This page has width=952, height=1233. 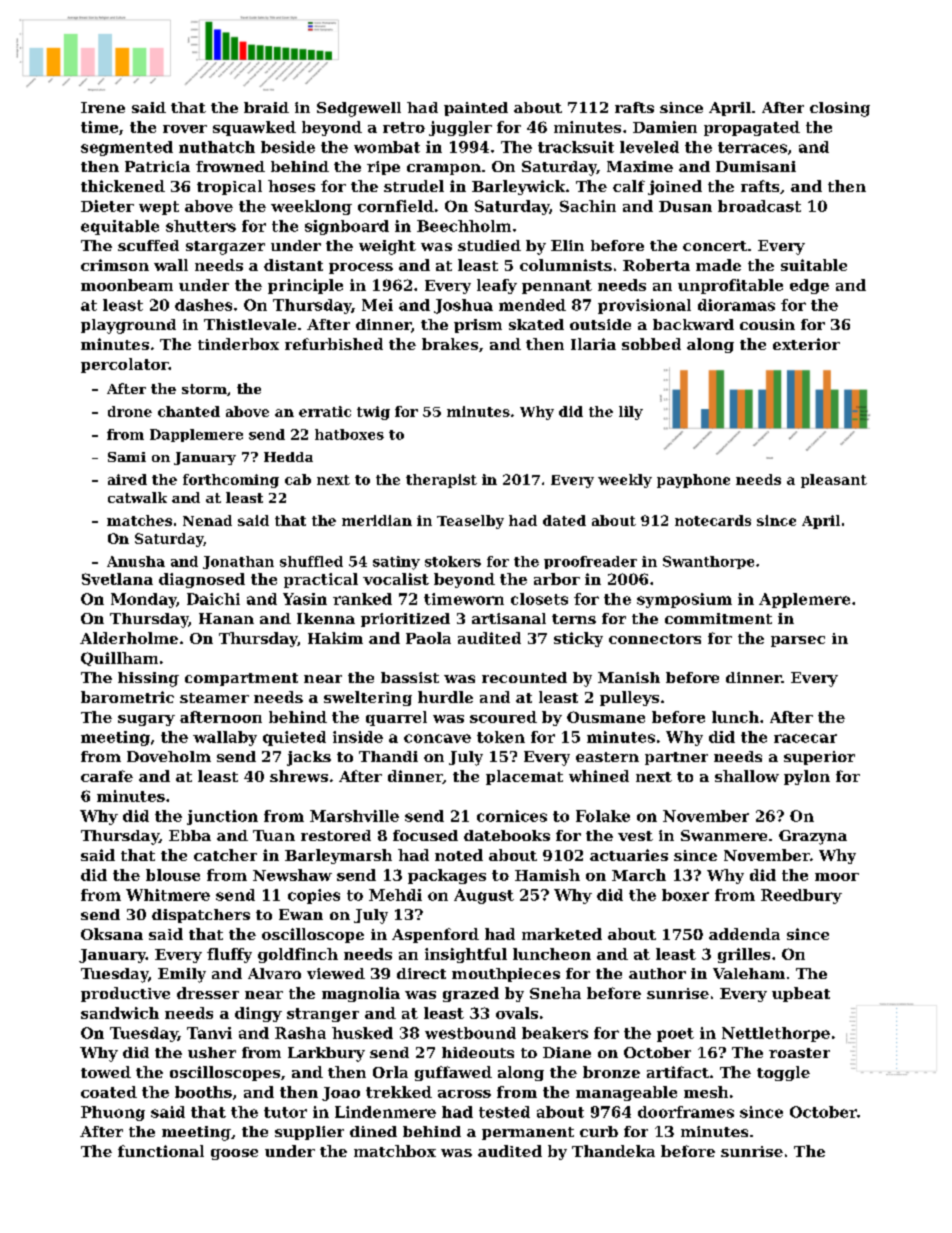 I want to click on Alvaro, so click(x=274, y=973).
